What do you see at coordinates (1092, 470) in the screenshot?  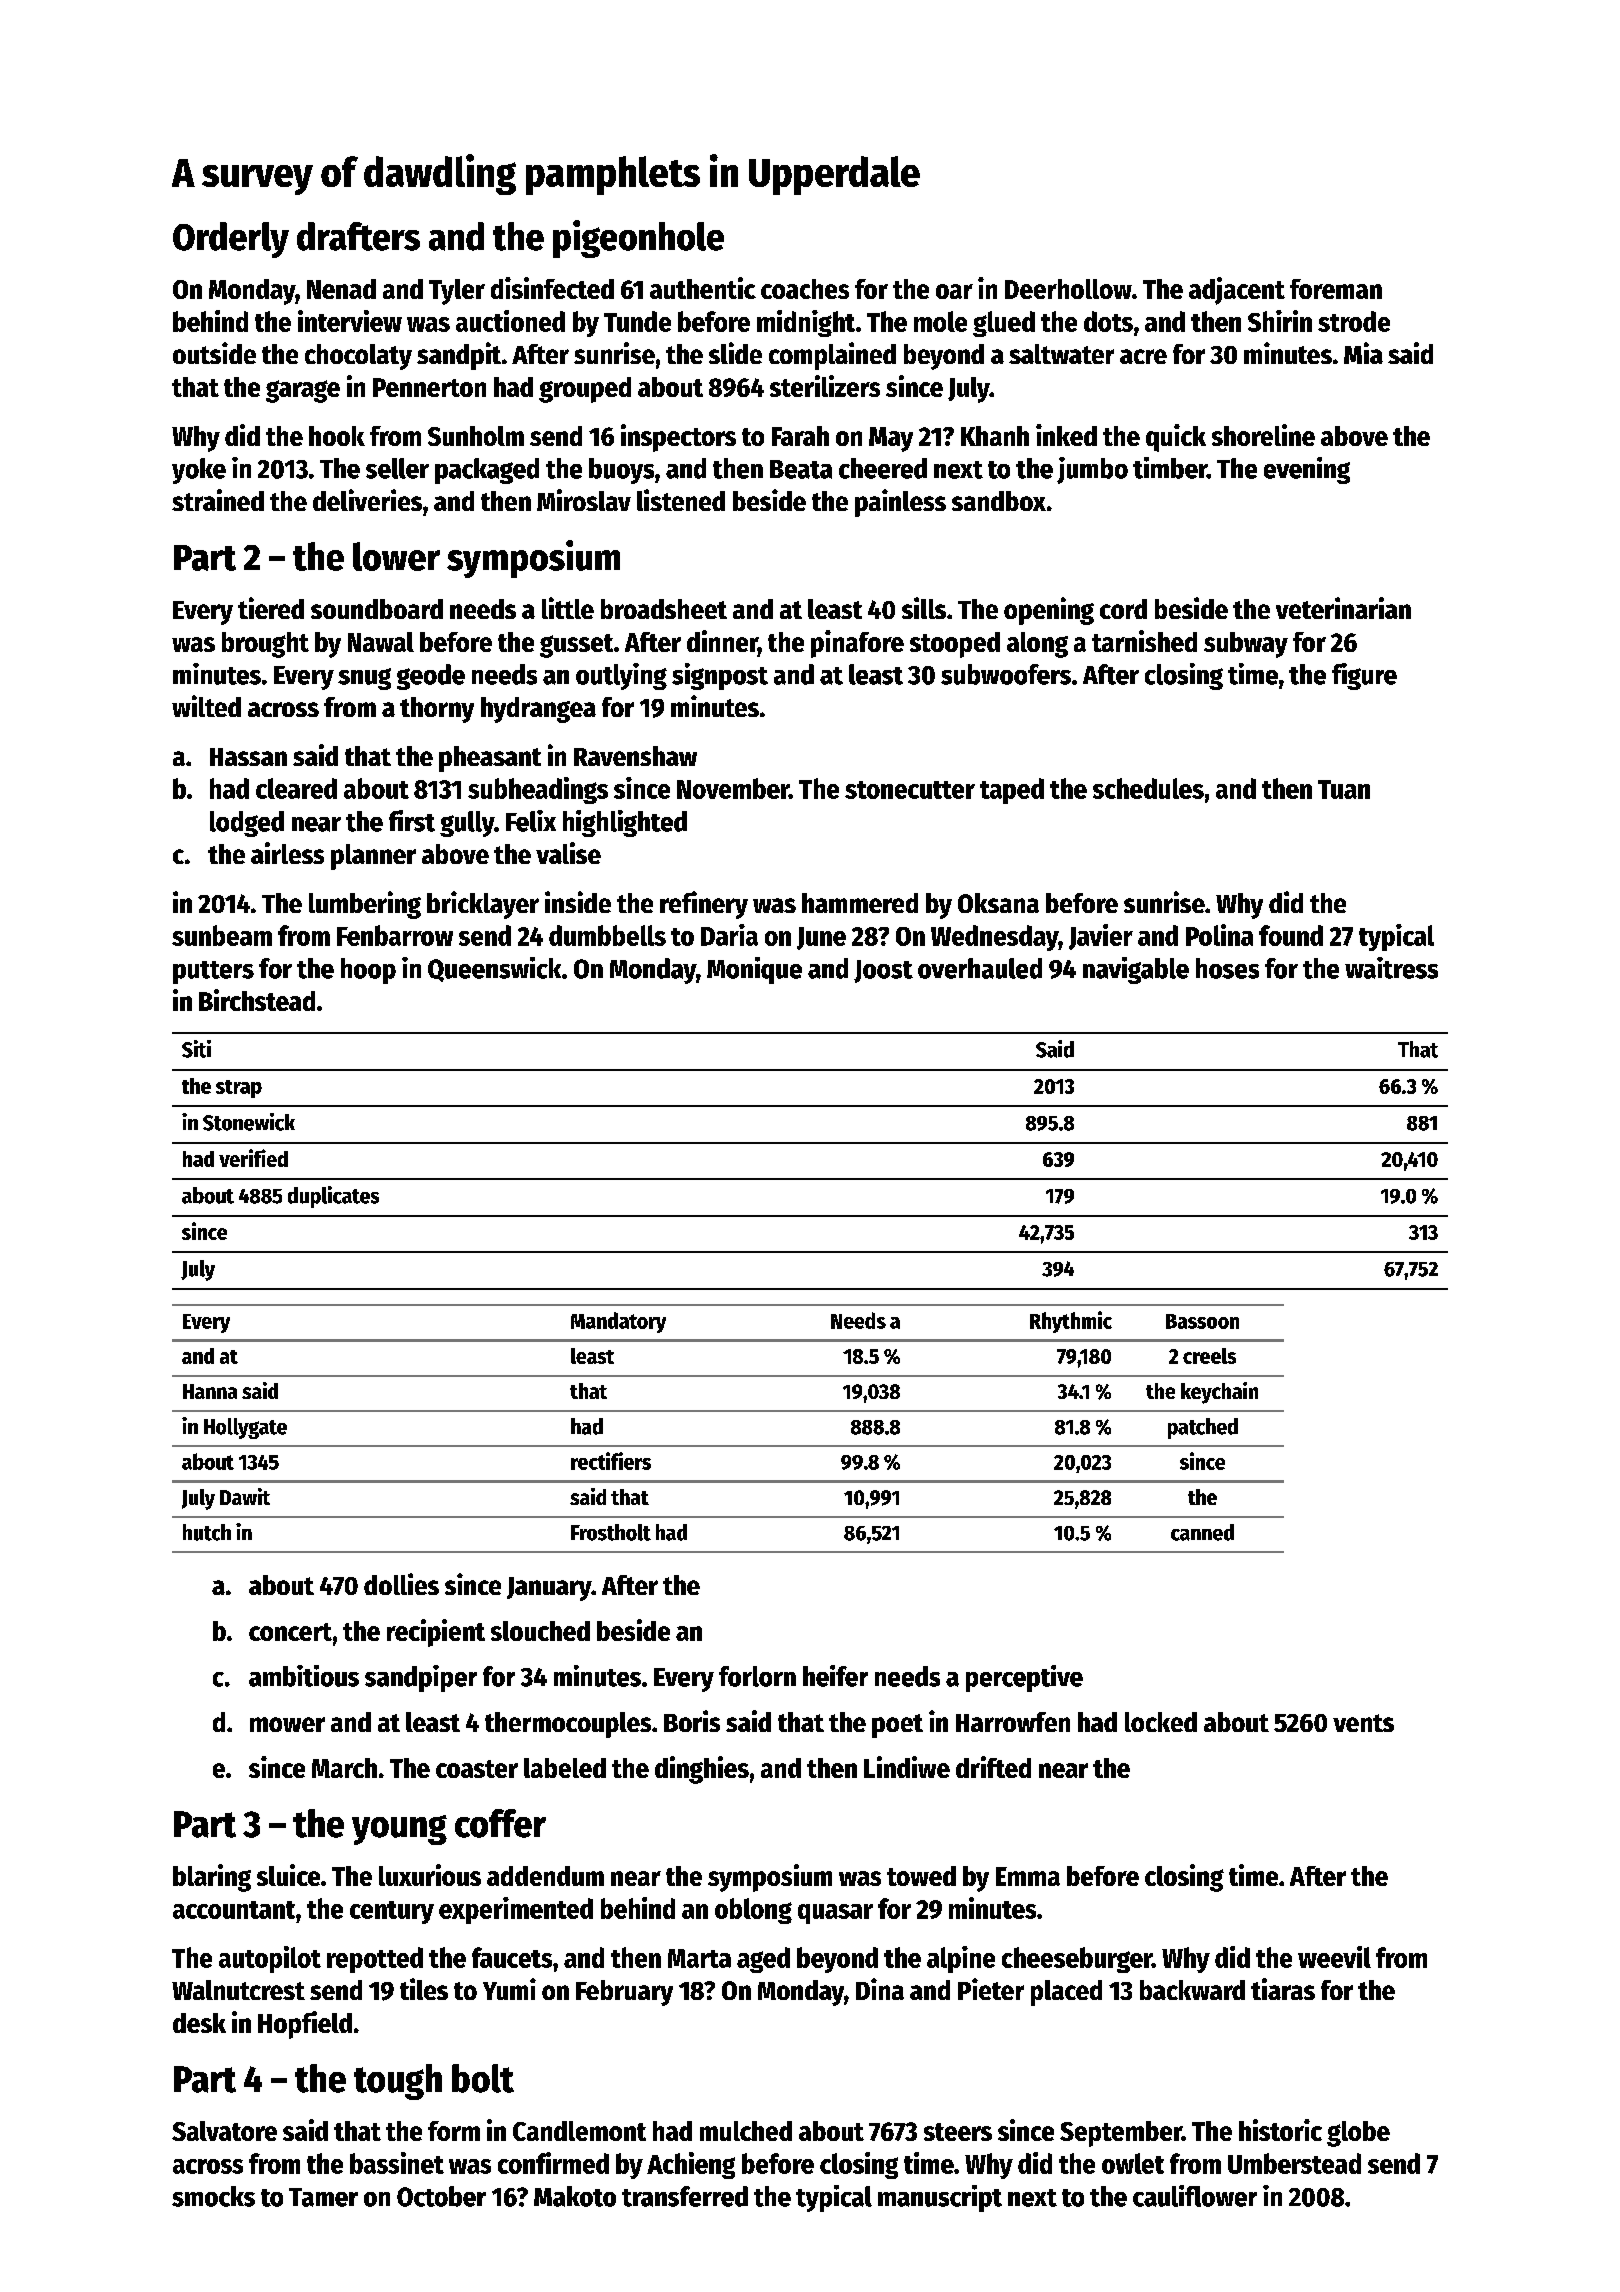 I see `jumbo` at bounding box center [1092, 470].
